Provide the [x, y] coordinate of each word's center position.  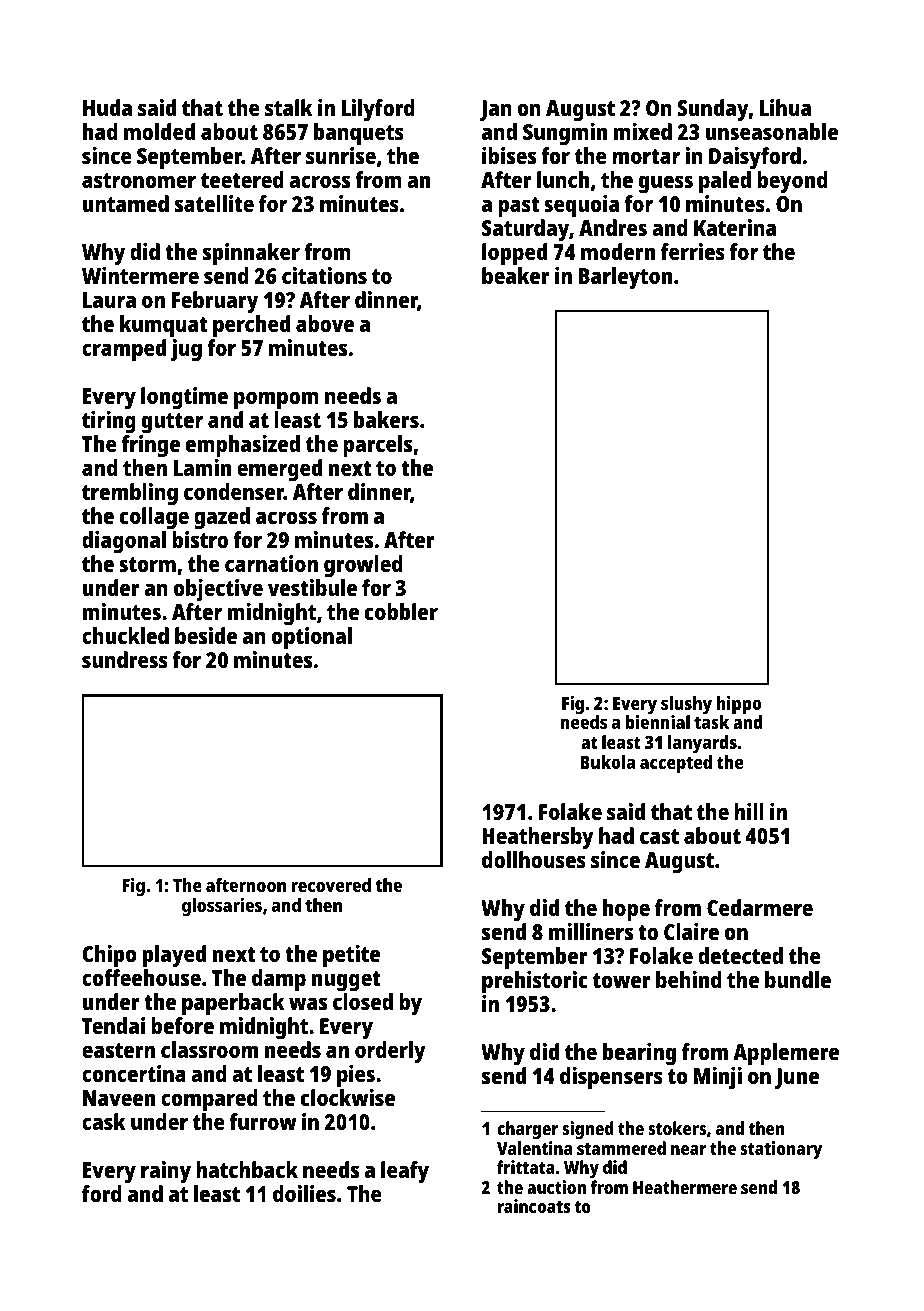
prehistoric [535, 982]
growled [363, 566]
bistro [200, 539]
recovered [331, 885]
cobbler [401, 611]
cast [659, 836]
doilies [304, 1193]
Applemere [786, 1054]
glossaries [222, 907]
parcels [377, 446]
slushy [686, 705]
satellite [214, 203]
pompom [276, 400]
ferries [693, 251]
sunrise [341, 155]
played [174, 956]
